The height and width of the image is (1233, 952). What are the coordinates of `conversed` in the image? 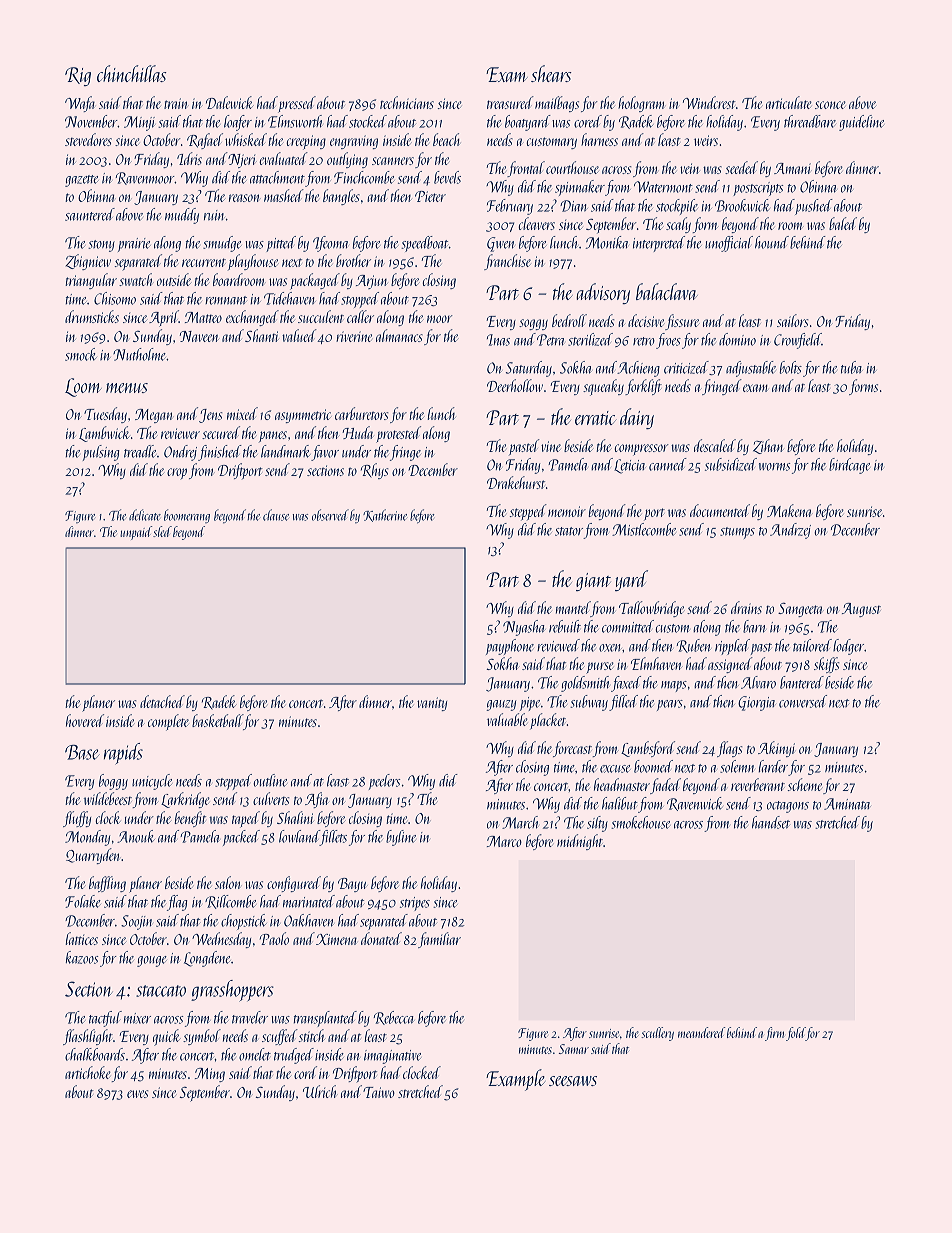 It's located at (803, 701).
